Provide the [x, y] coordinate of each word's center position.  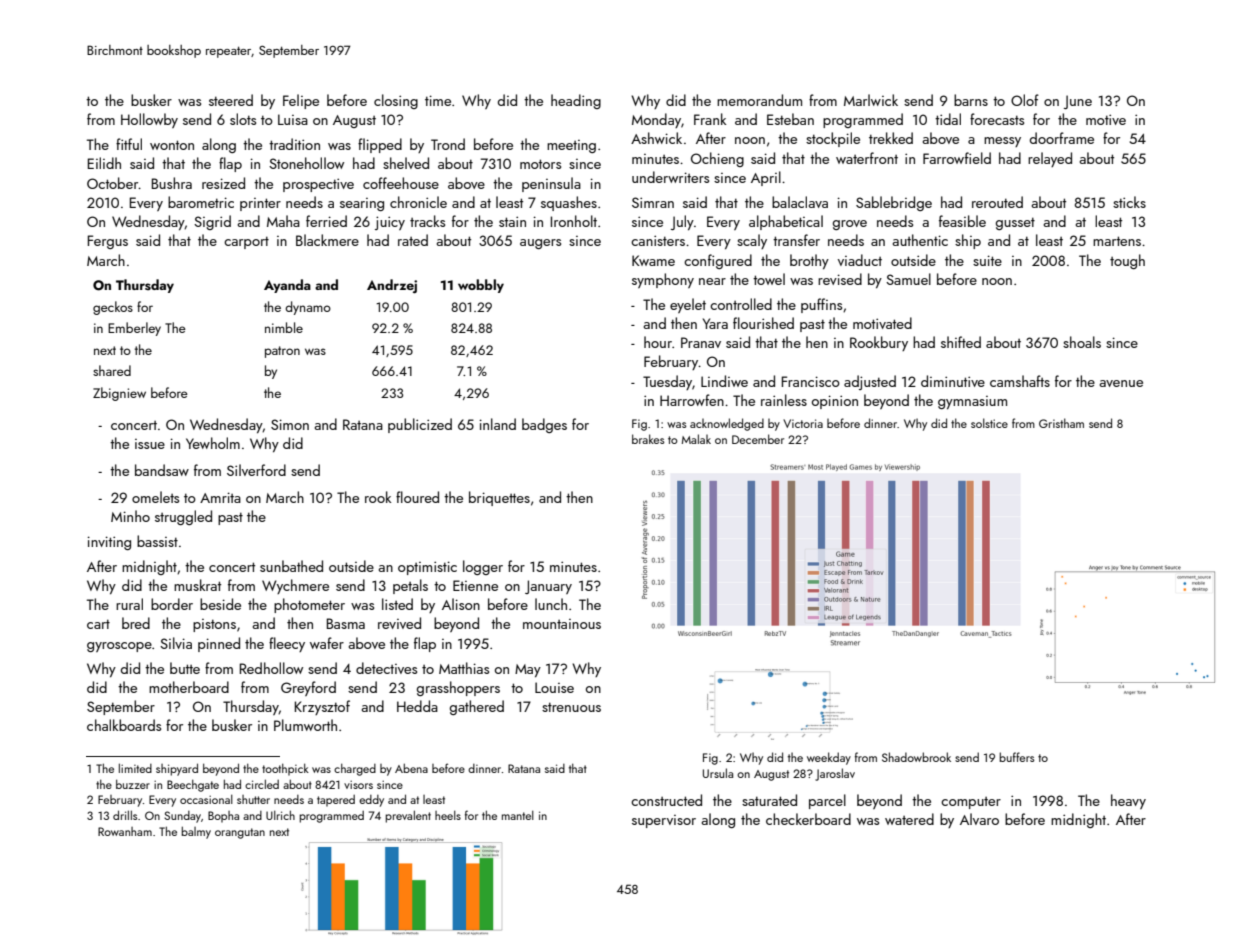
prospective [318, 185]
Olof [1025, 100]
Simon [290, 424]
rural [129, 604]
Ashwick [656, 138]
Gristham [1061, 423]
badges [544, 425]
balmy [196, 832]
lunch [551, 604]
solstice [989, 423]
